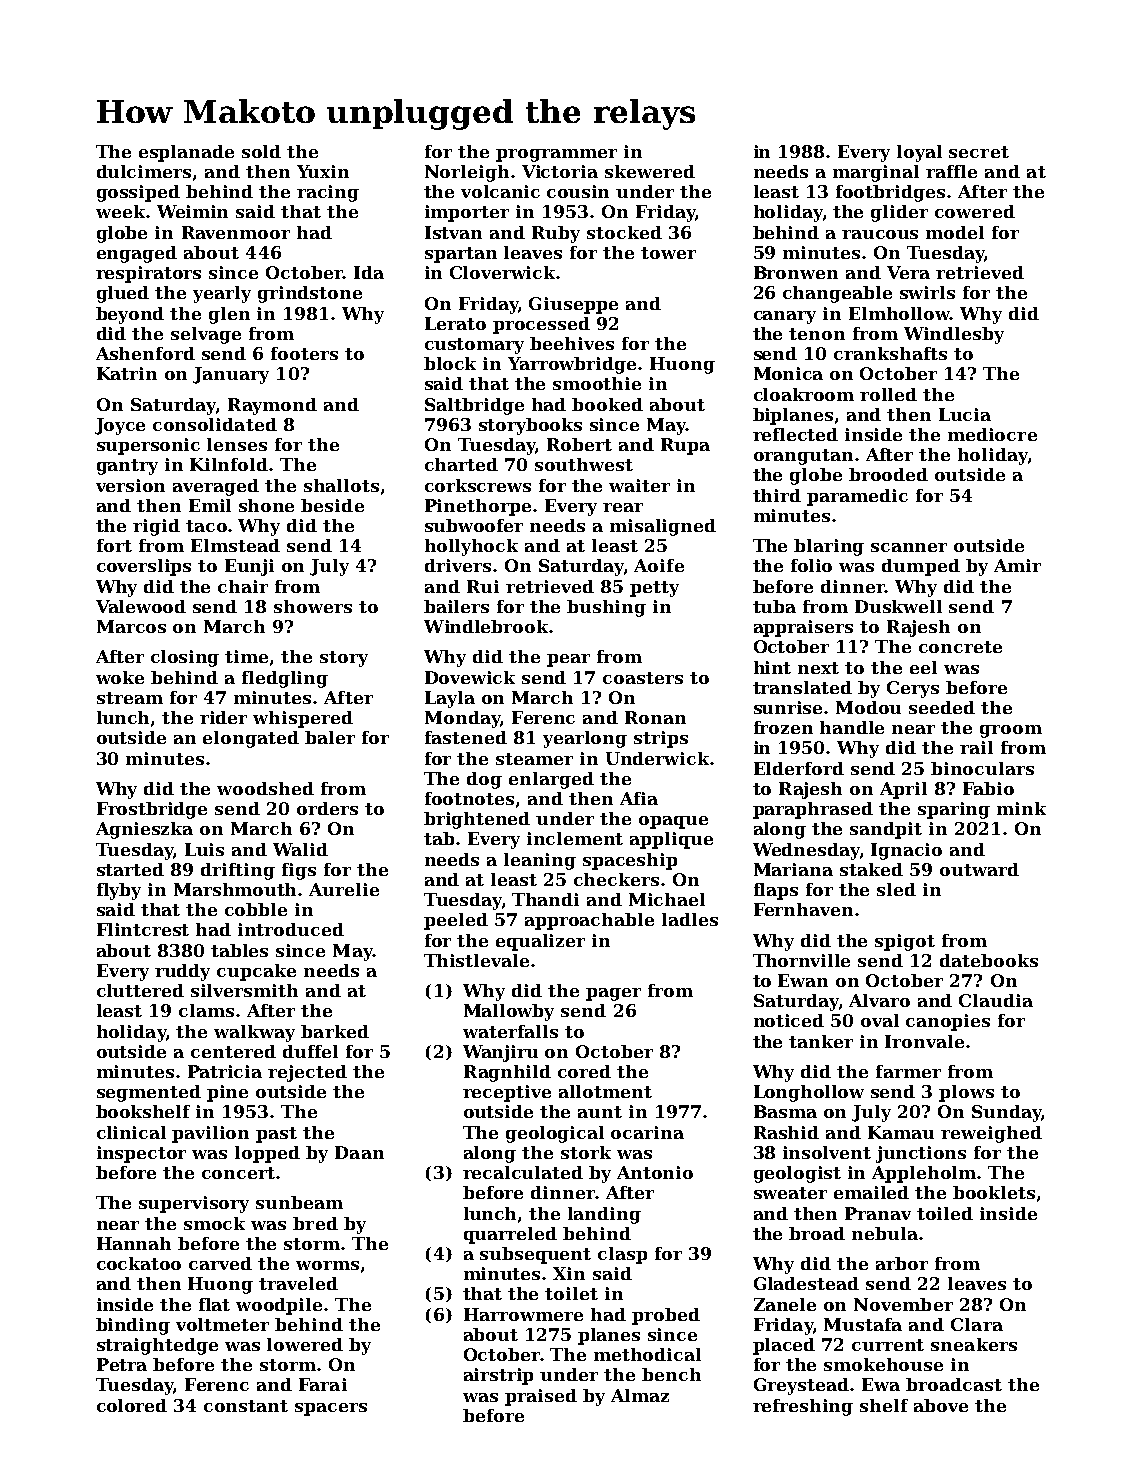 This screenshot has width=1144, height=1480. Describe the element at coordinates (186, 153) in the screenshot. I see `esplanade` at that location.
